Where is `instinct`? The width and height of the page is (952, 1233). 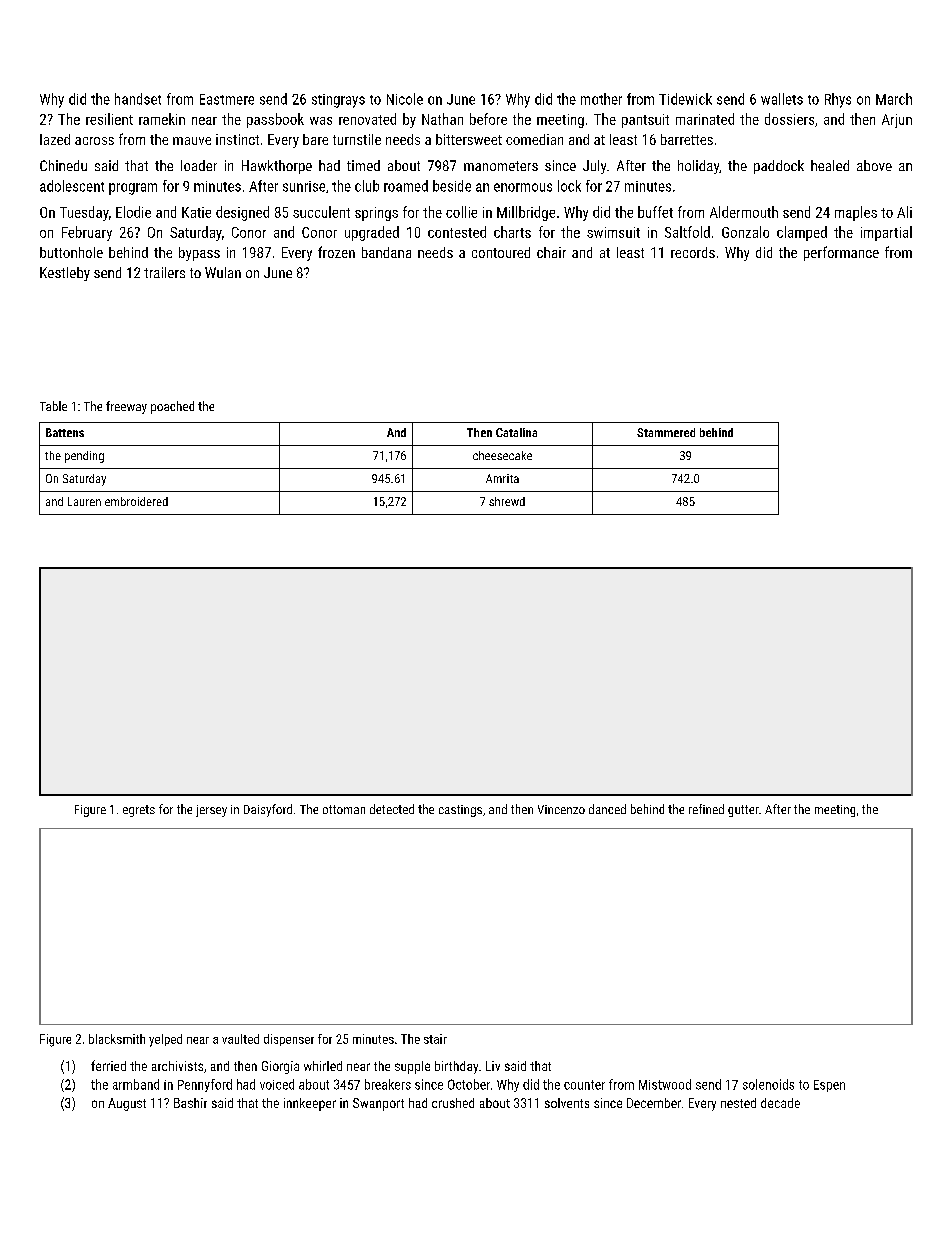
instinct is located at coordinates (237, 139).
